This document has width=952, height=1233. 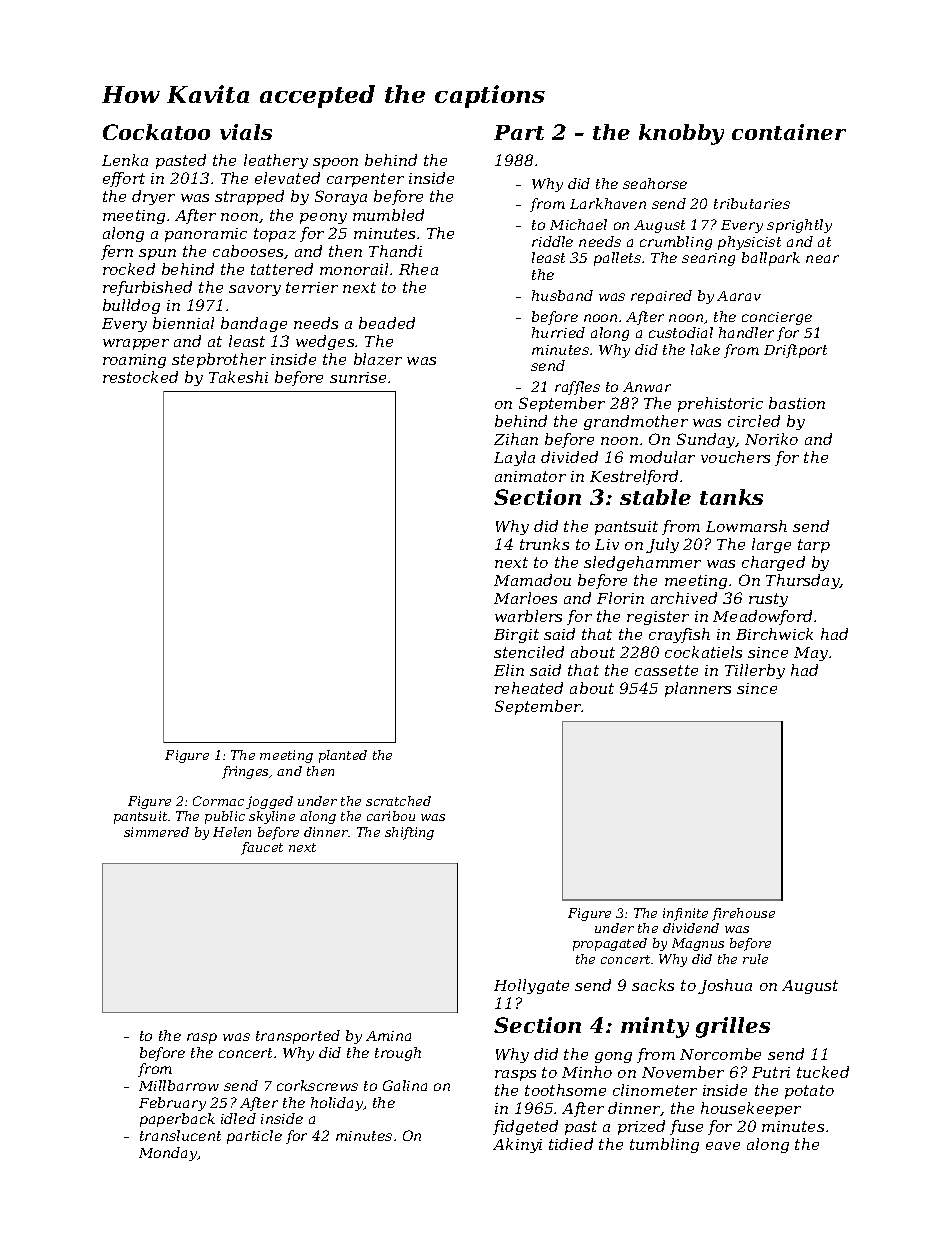 What do you see at coordinates (140, 377) in the document?
I see `restocked` at bounding box center [140, 377].
